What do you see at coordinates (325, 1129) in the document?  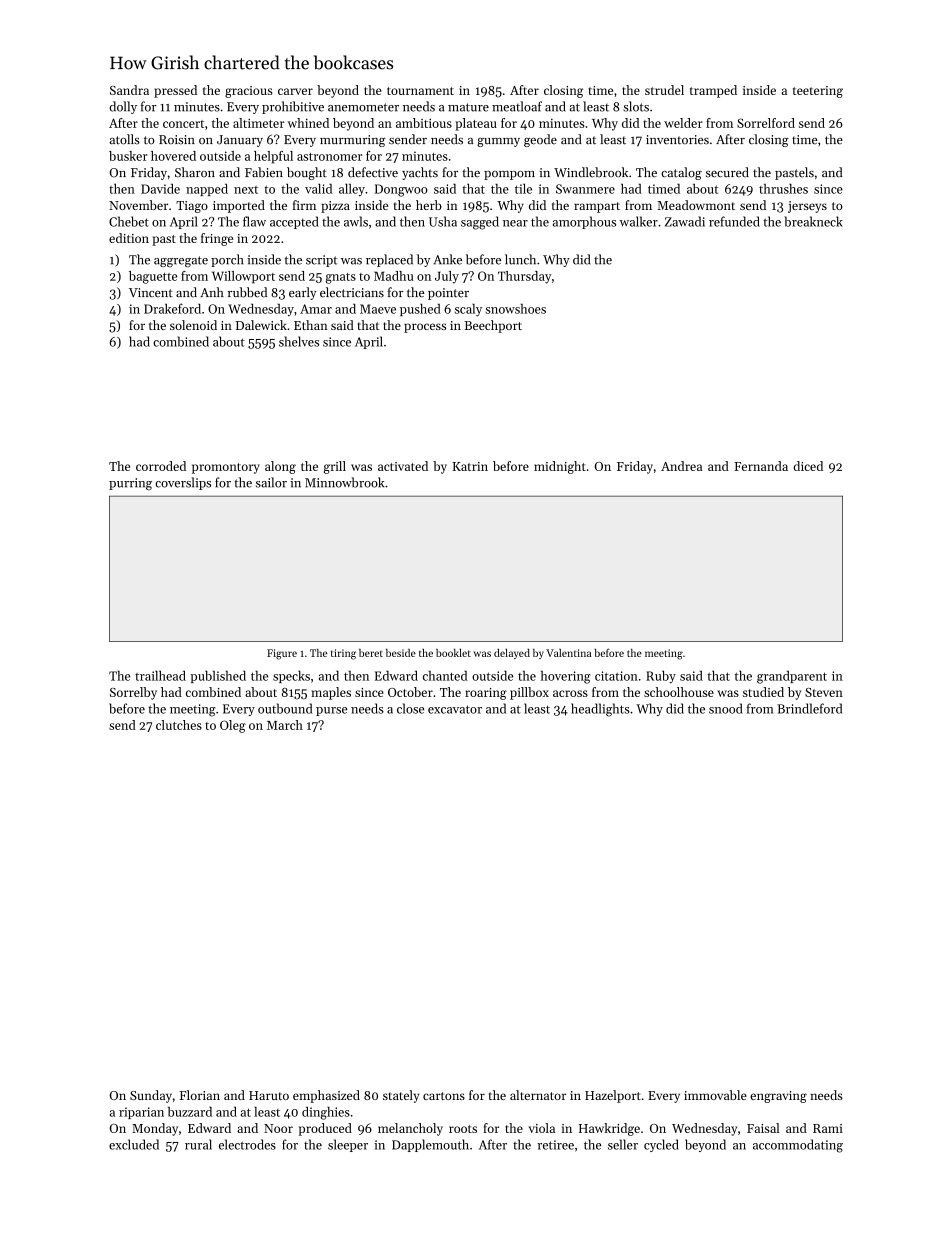 I see `produced` at bounding box center [325, 1129].
